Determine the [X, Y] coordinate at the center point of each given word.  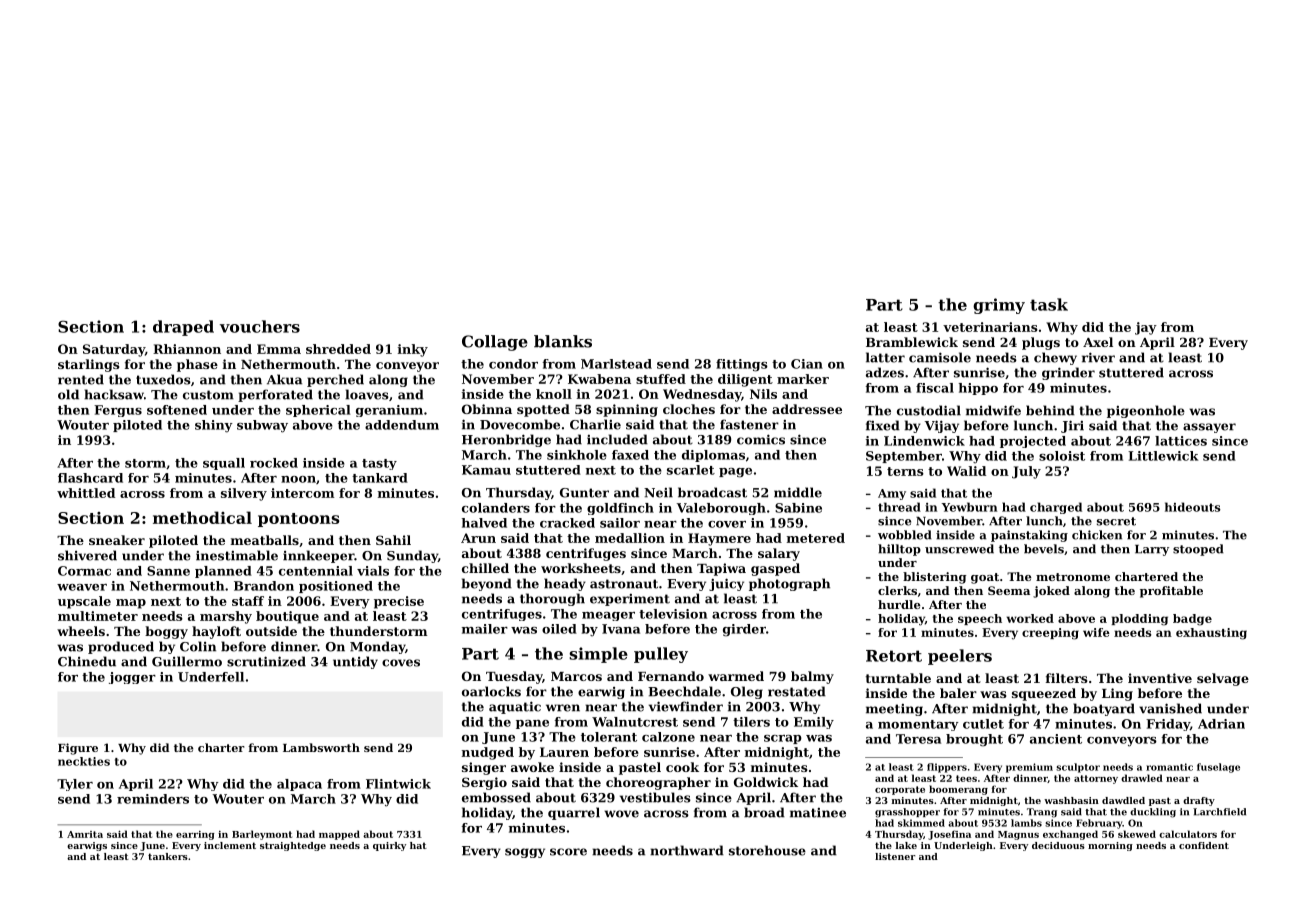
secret [1116, 521]
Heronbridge [506, 440]
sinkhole [577, 455]
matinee [818, 813]
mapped [339, 835]
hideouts [1193, 507]
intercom [302, 493]
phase [197, 365]
